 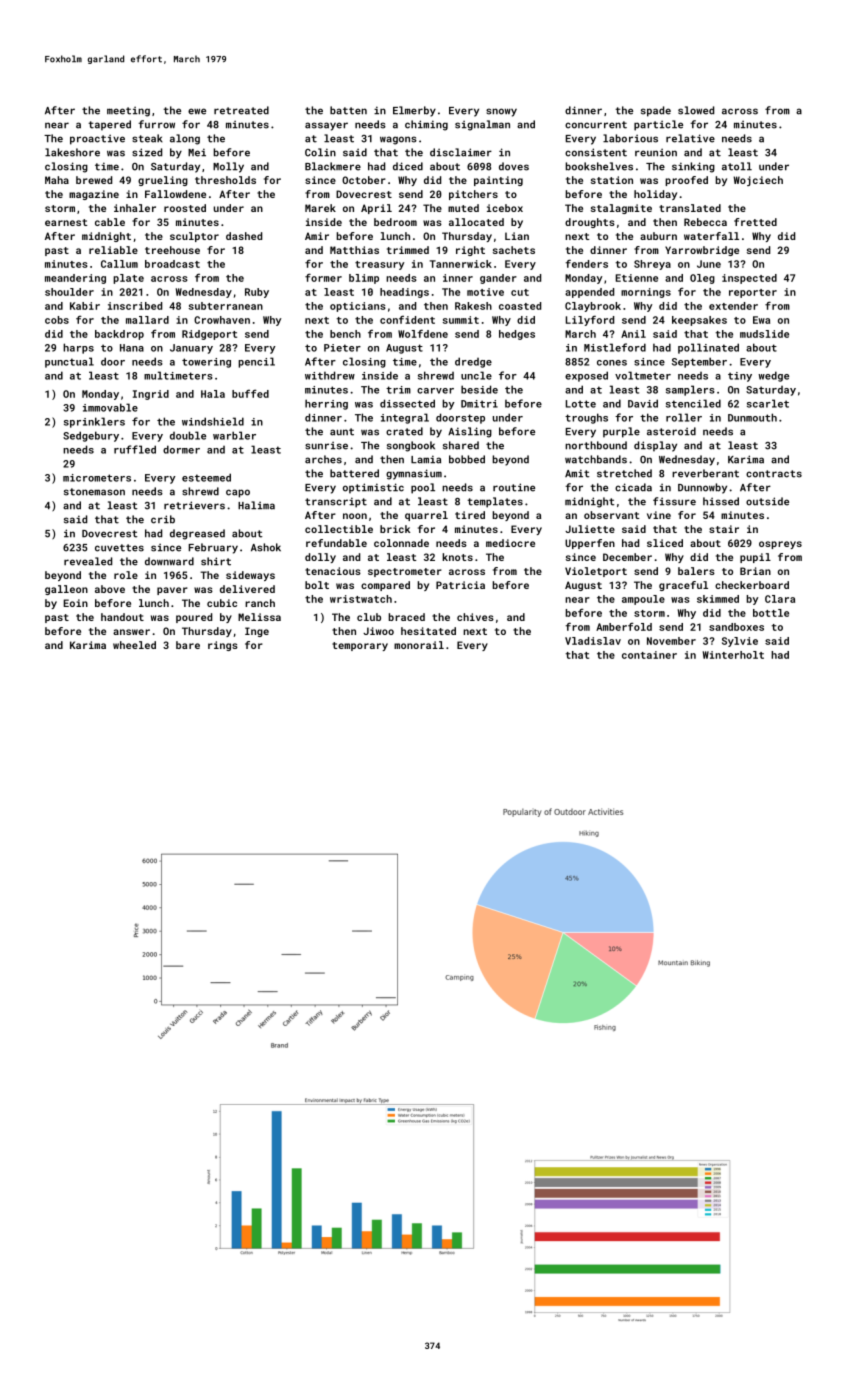 I want to click on ruffled, so click(x=135, y=449).
